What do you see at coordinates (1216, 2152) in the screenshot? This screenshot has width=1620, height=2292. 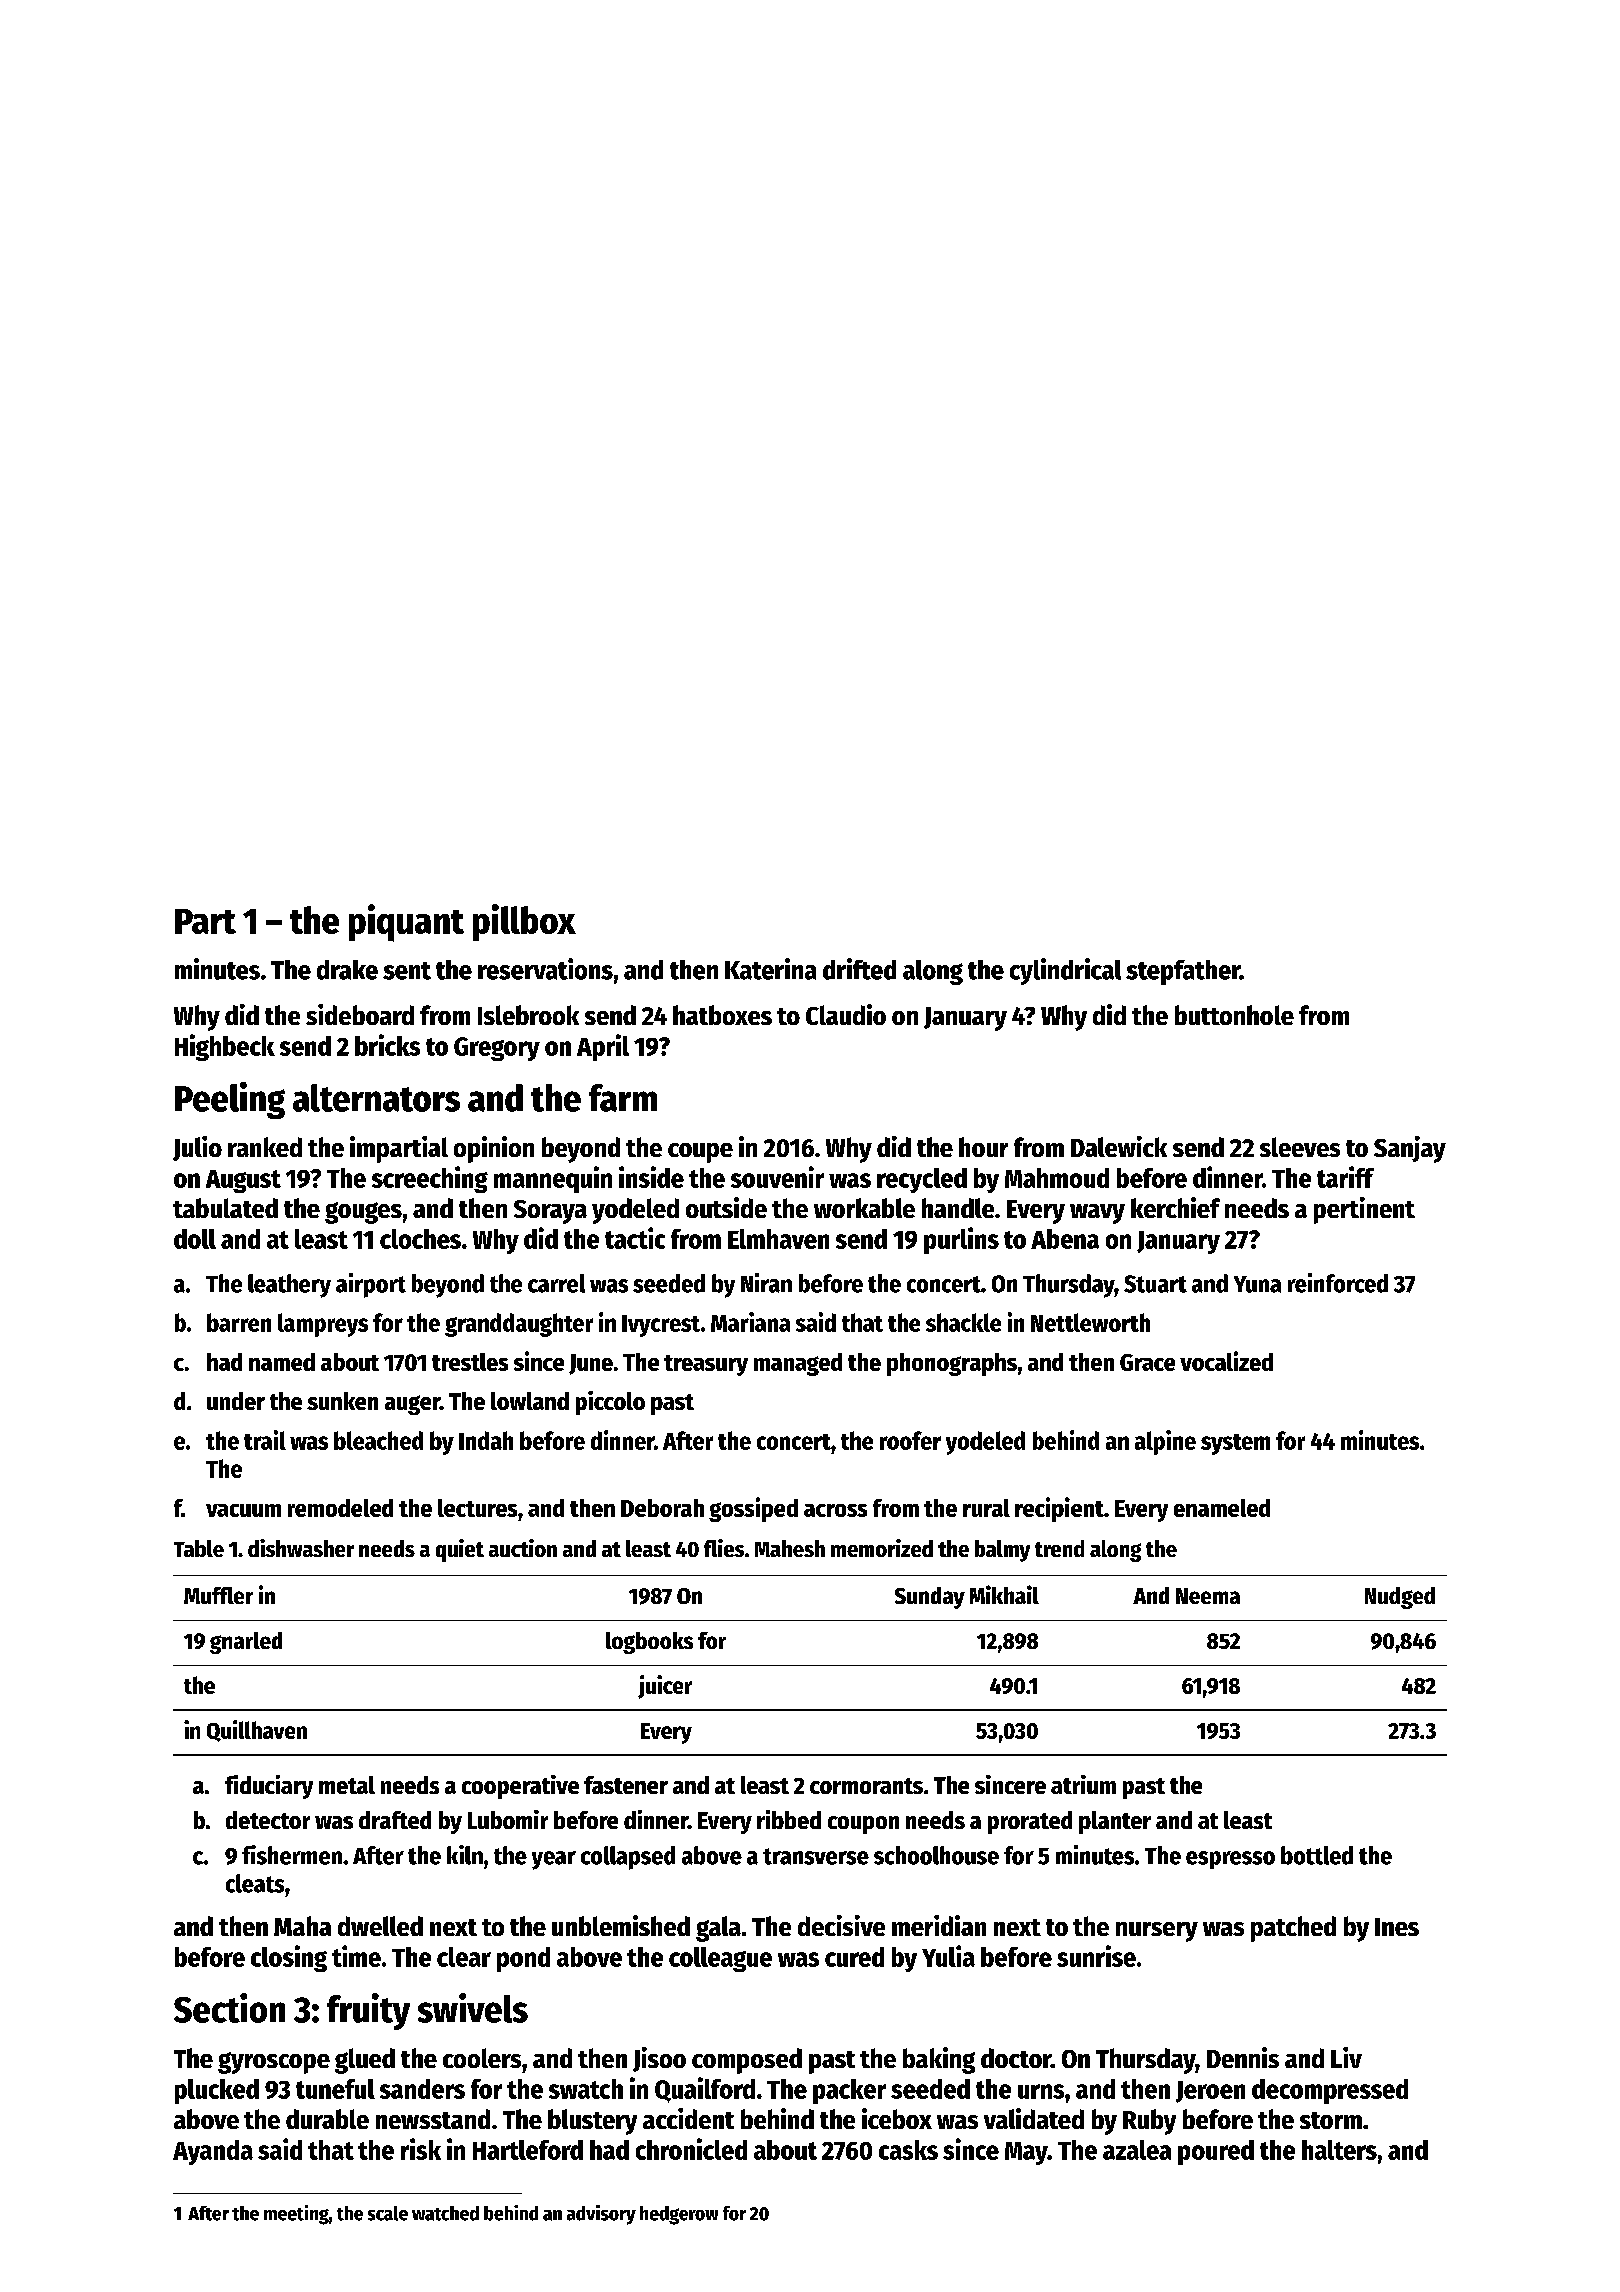 I see `poured` at bounding box center [1216, 2152].
